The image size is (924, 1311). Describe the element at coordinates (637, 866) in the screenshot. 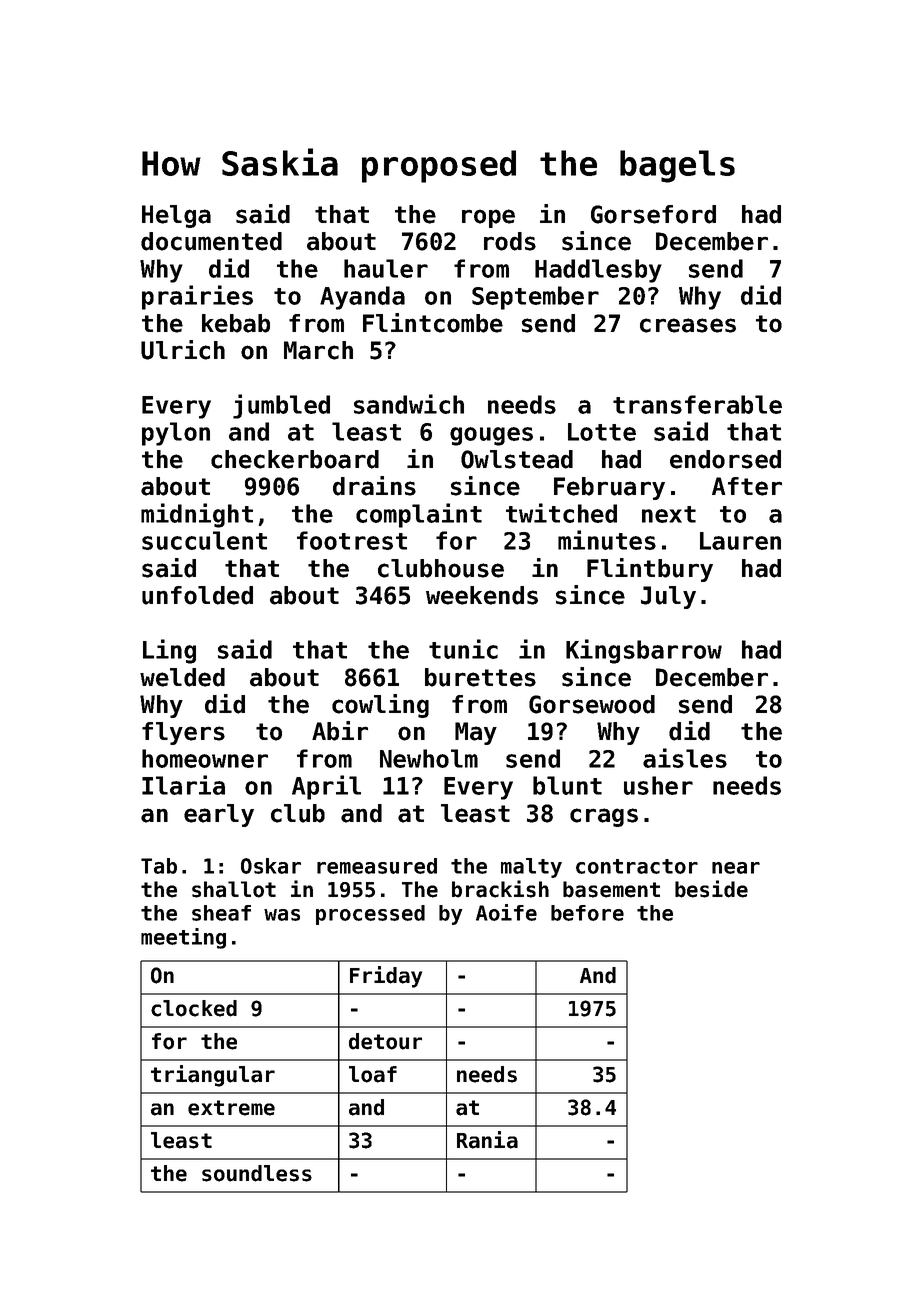

I see `contractor` at that location.
